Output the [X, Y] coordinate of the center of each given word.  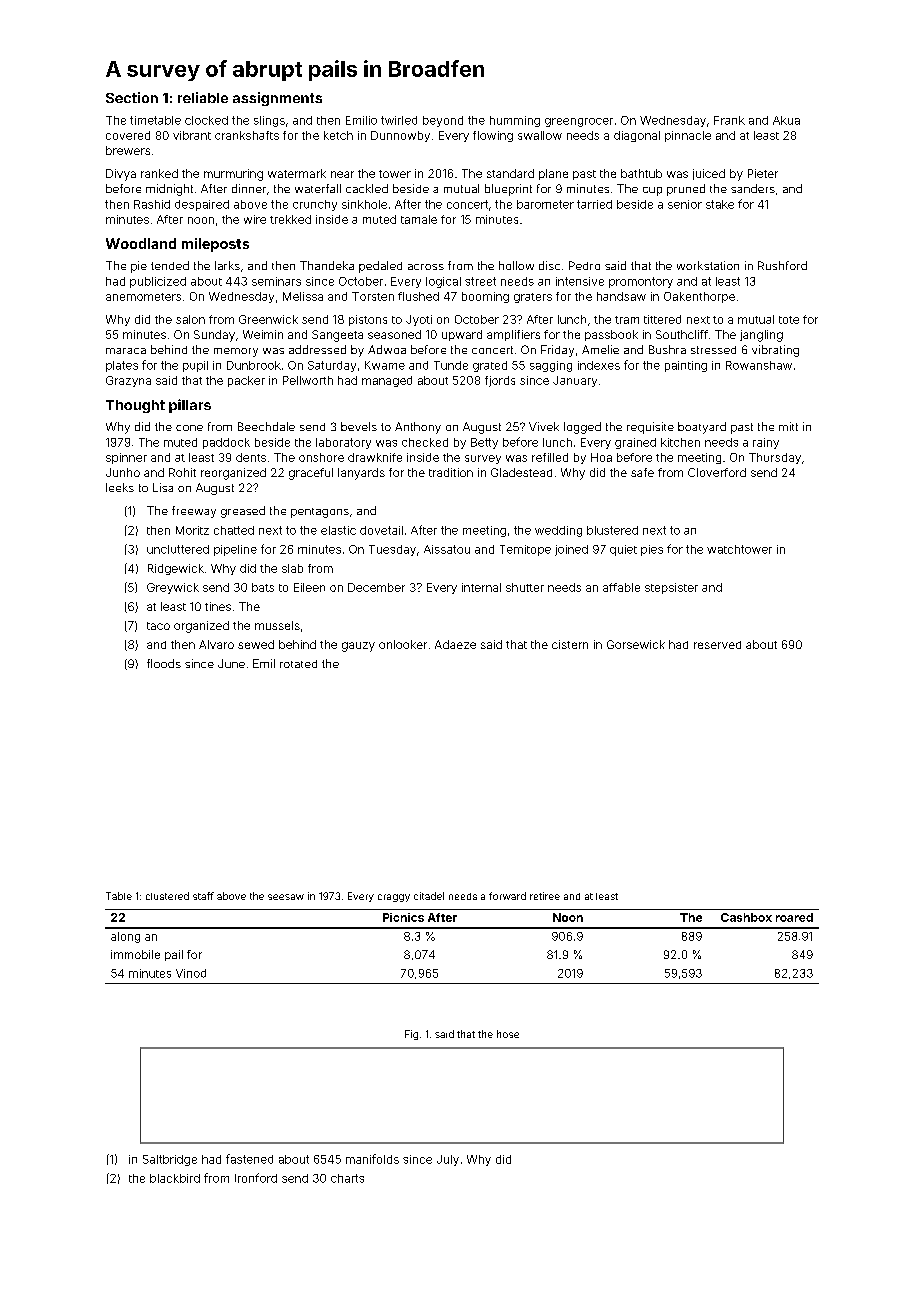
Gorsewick [636, 644]
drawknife [375, 457]
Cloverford [717, 472]
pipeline [235, 550]
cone [189, 428]
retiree [545, 896]
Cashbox [746, 917]
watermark [297, 173]
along [125, 937]
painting [686, 366]
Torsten [373, 296]
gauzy [358, 647]
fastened [249, 1159]
